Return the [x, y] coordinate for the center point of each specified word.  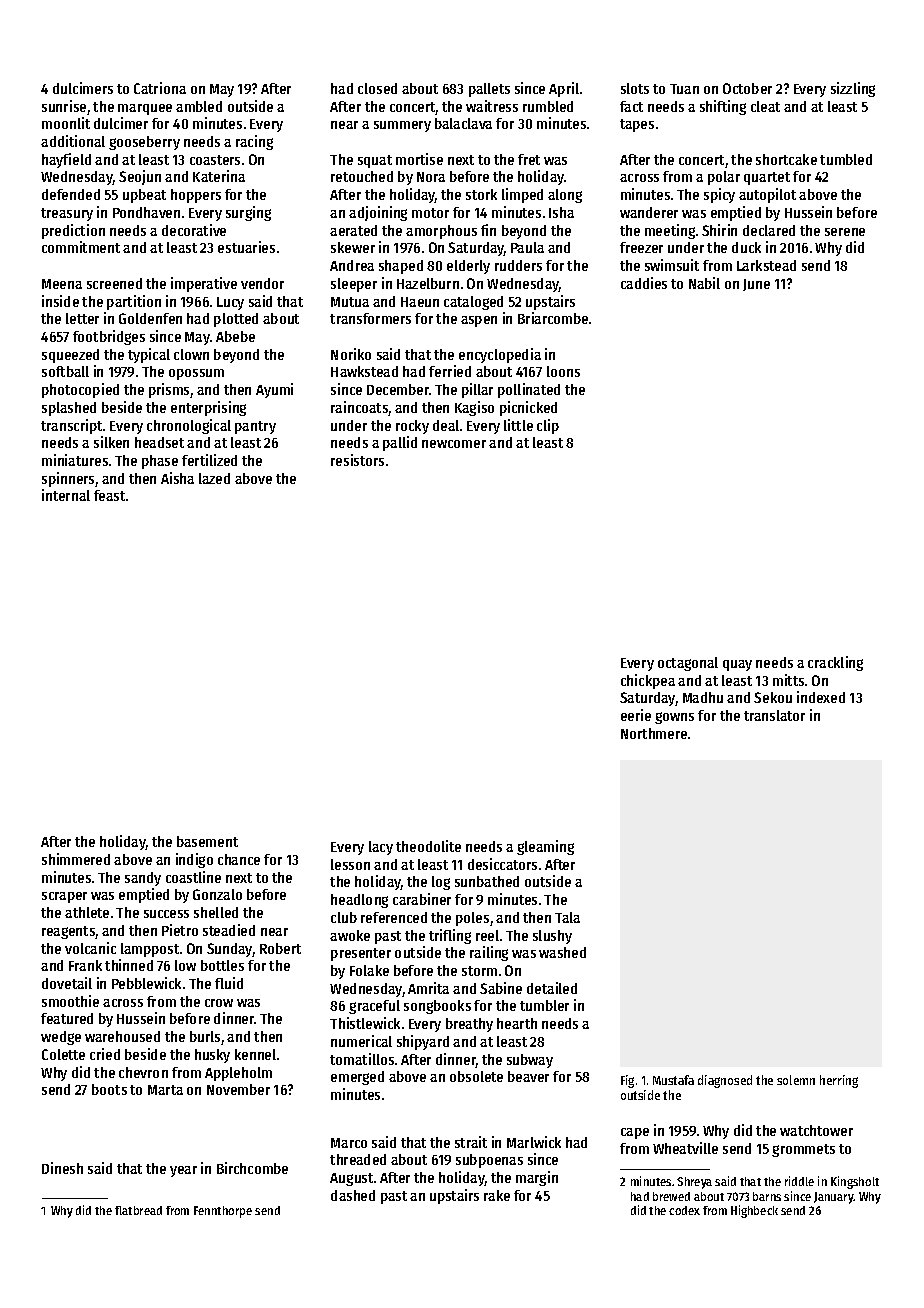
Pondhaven [146, 212]
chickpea [648, 681]
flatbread [138, 1210]
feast [109, 495]
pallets [489, 90]
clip [548, 426]
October [747, 88]
